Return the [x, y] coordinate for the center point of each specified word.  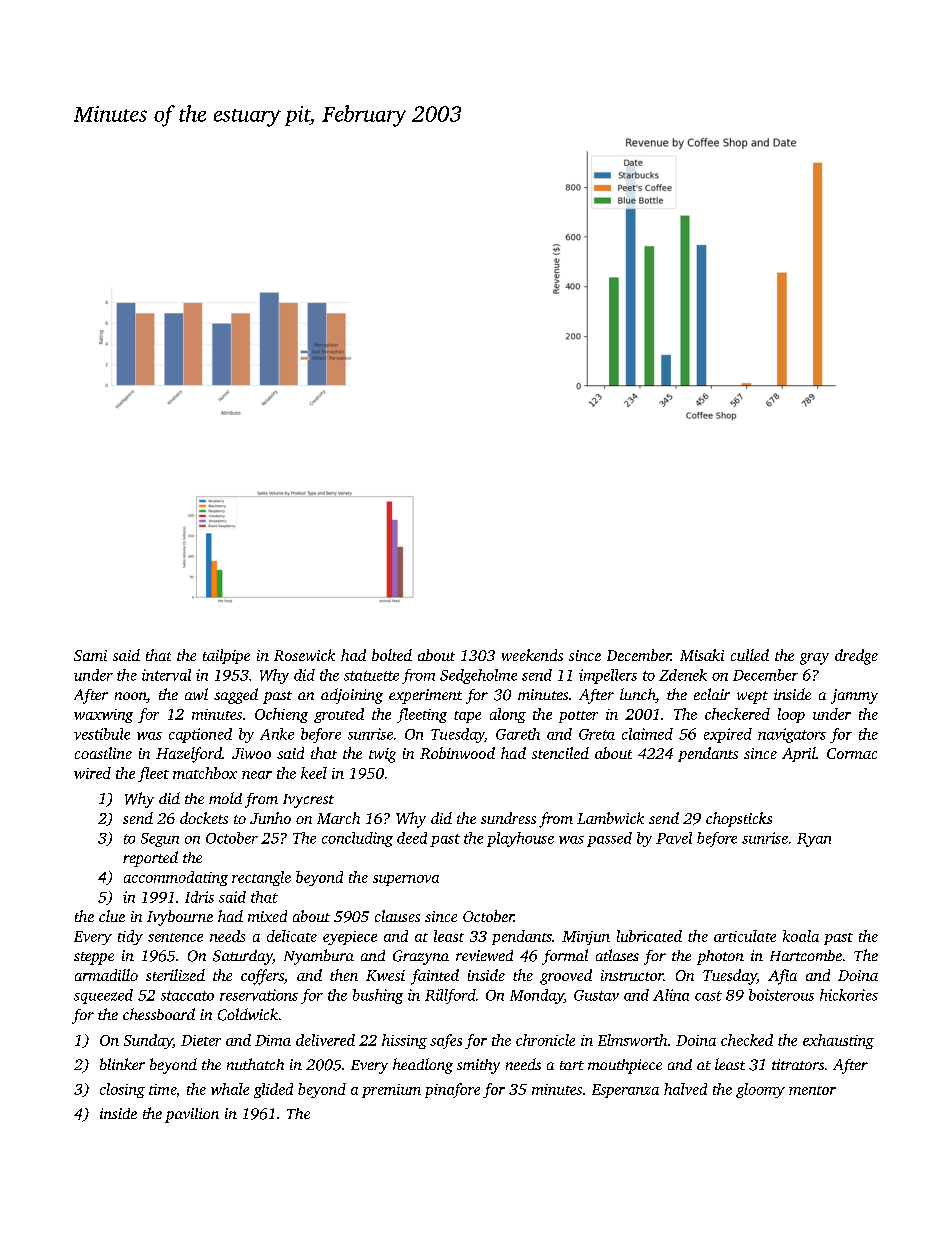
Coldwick [248, 1014]
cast [708, 996]
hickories [849, 995]
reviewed [484, 955]
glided [273, 1090]
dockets [204, 818]
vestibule [102, 734]
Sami [90, 655]
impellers [608, 676]
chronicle [545, 1040]
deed [412, 838]
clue [112, 916]
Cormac [852, 753]
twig [382, 755]
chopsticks [739, 819]
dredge [856, 657]
